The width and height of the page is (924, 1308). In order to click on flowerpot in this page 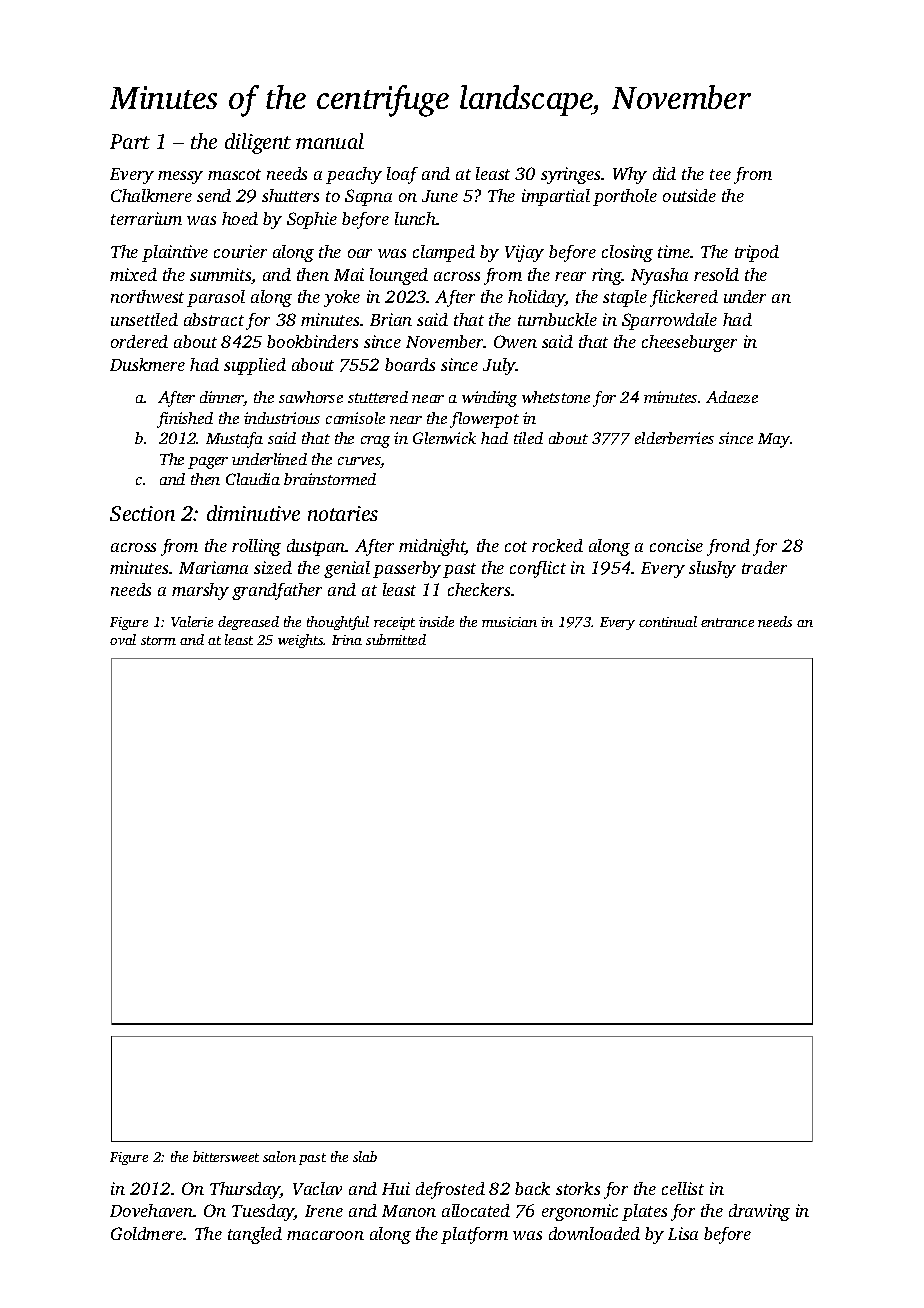, I will do `click(484, 420)`.
